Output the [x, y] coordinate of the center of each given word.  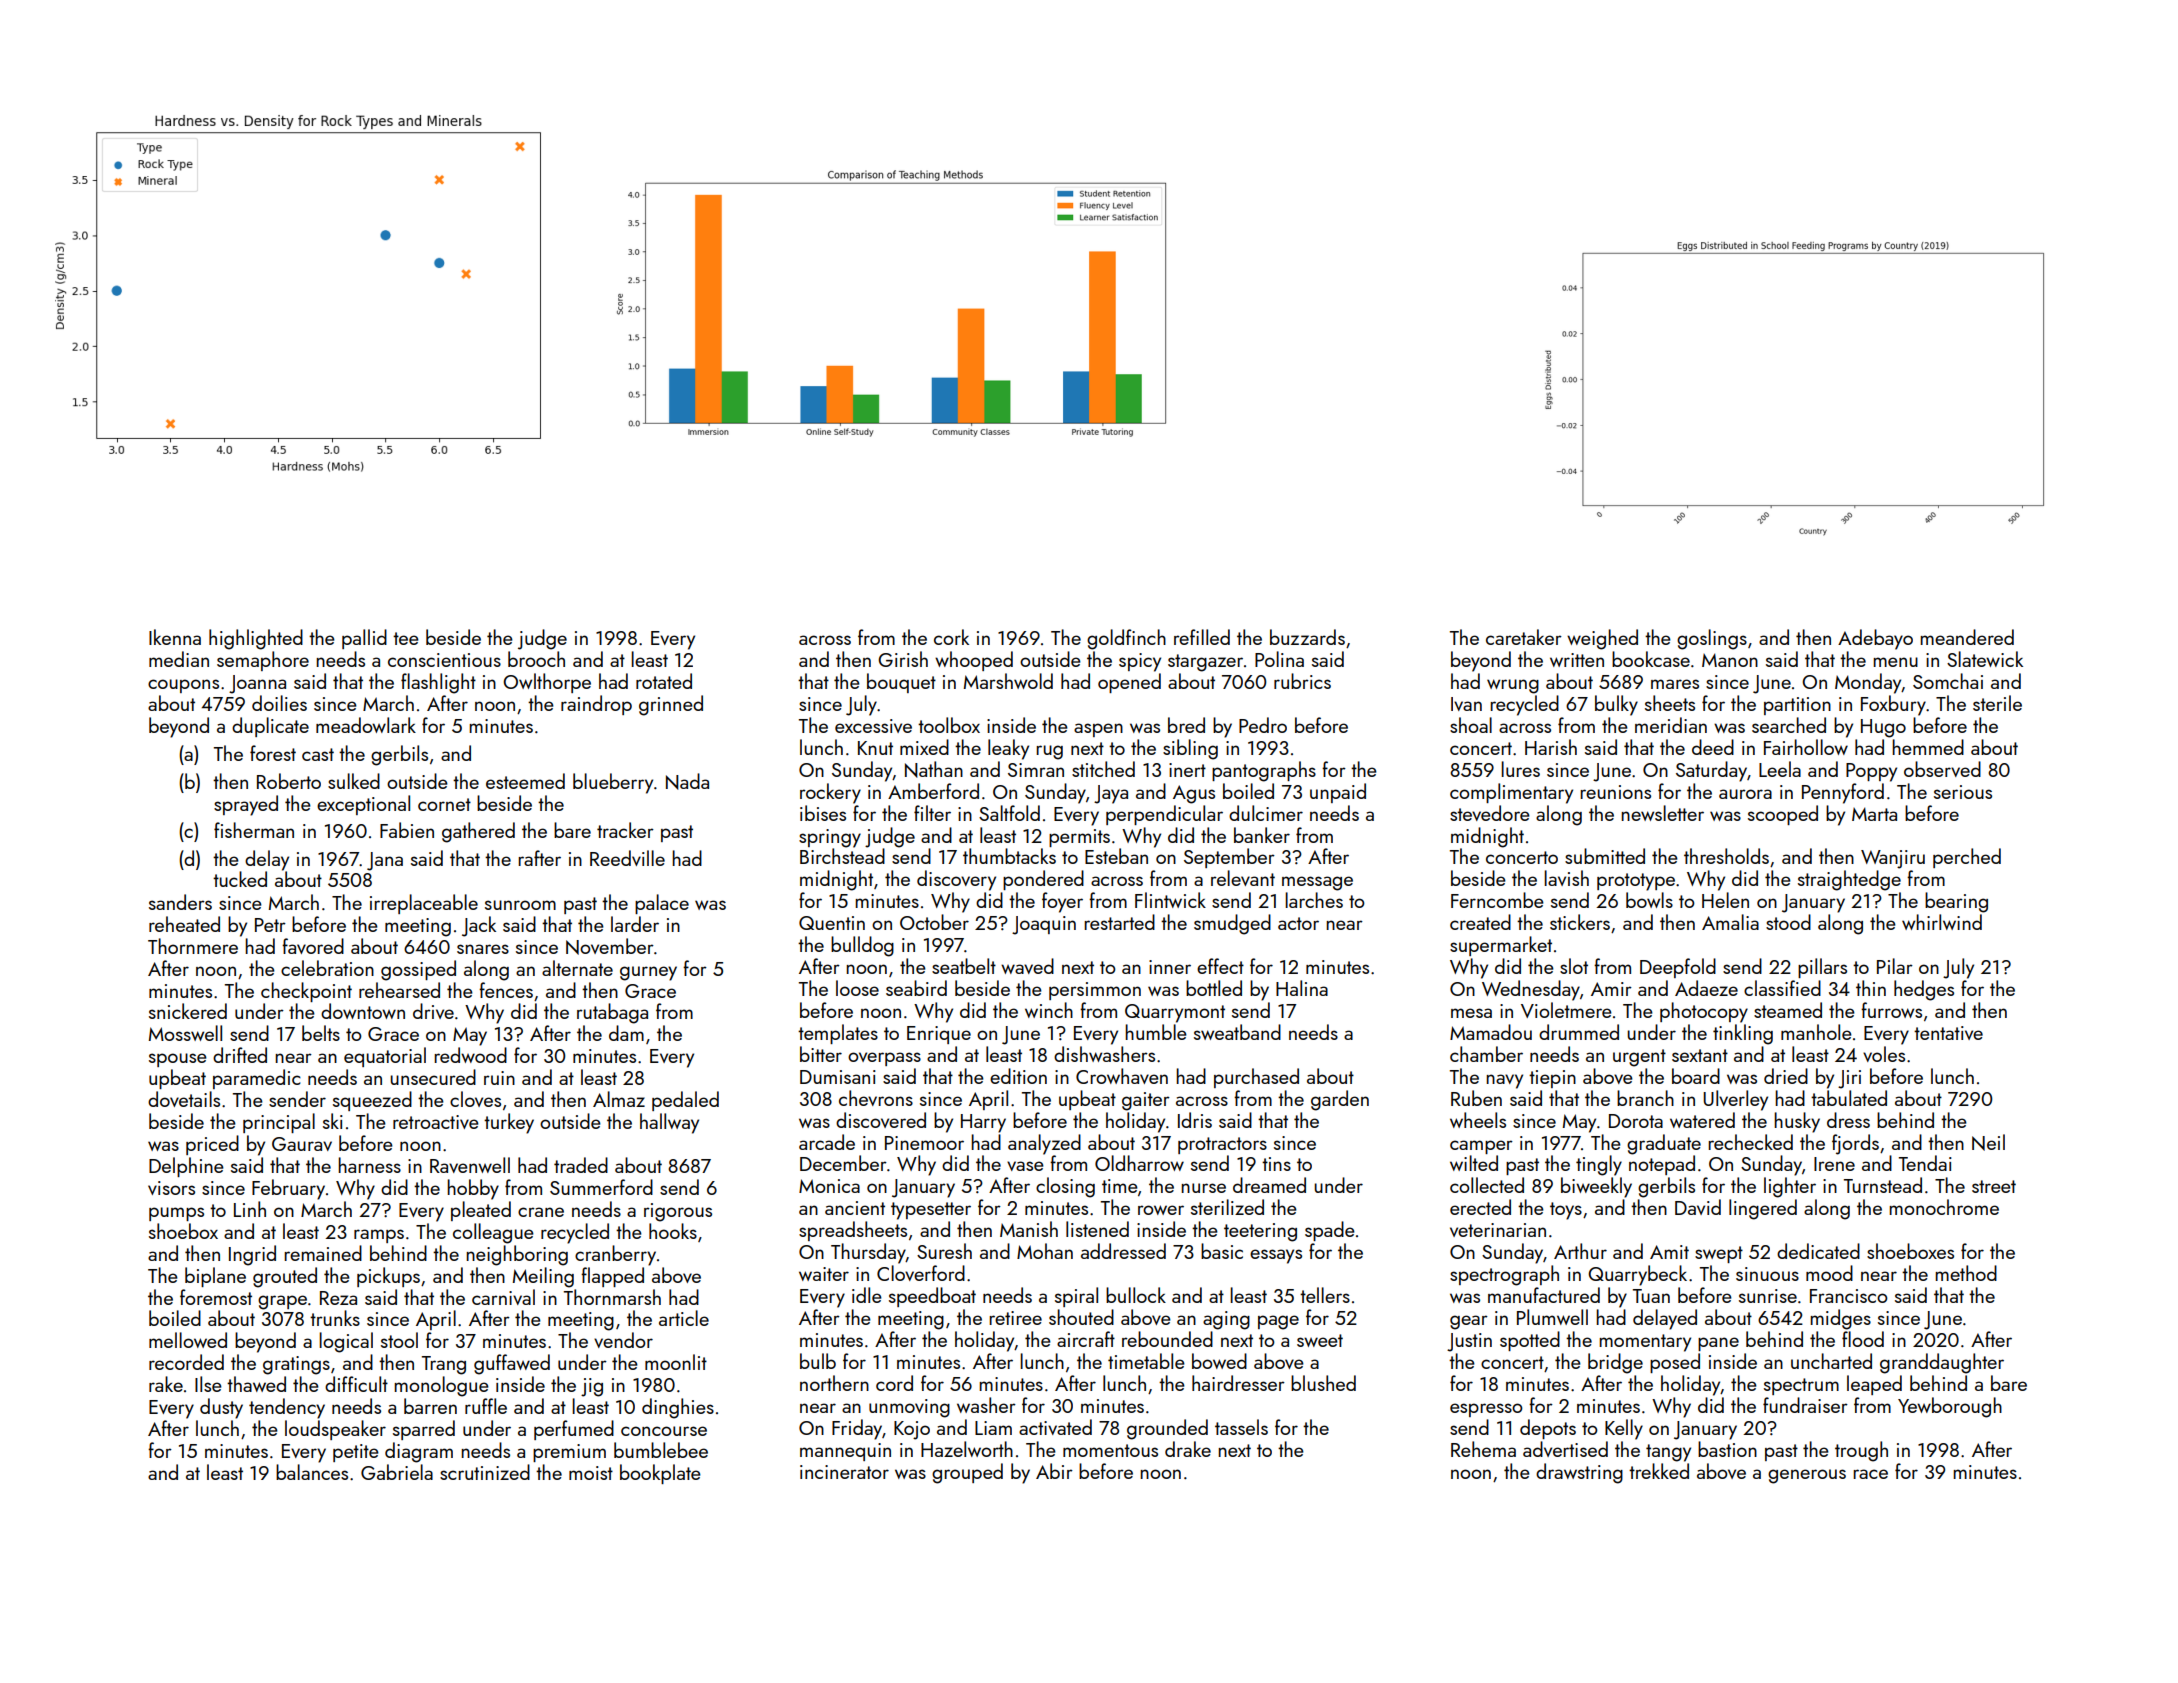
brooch [536, 659]
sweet [1320, 1340]
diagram [419, 1452]
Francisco [1849, 1296]
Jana [385, 861]
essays [1276, 1256]
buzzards [1307, 637]
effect [1220, 966]
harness [369, 1165]
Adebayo [1875, 639]
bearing [1956, 902]
